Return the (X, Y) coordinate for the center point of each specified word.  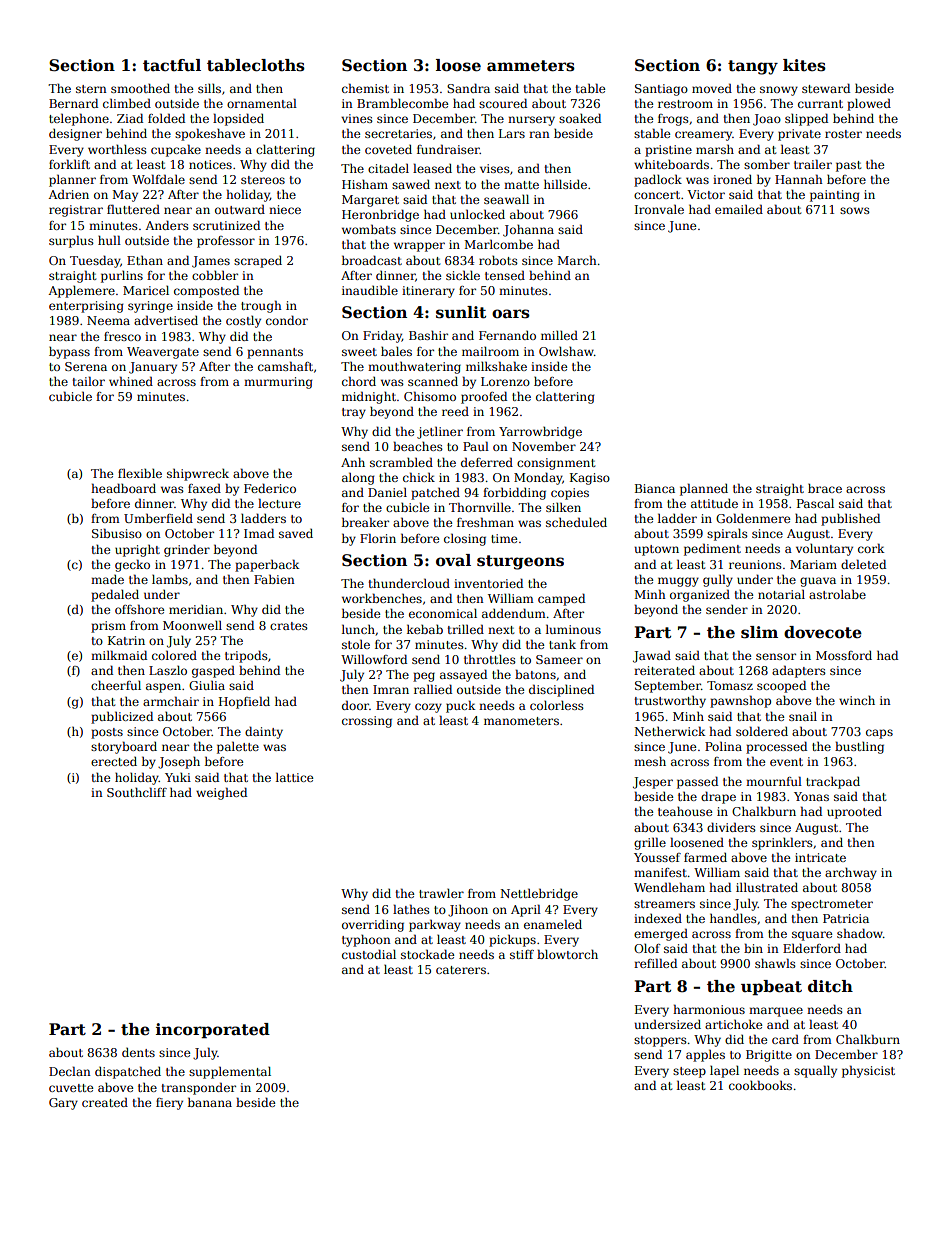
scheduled (576, 522)
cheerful (116, 685)
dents (138, 1052)
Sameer (559, 659)
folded (166, 118)
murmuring (278, 383)
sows (855, 210)
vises (495, 168)
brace (825, 488)
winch (857, 700)
